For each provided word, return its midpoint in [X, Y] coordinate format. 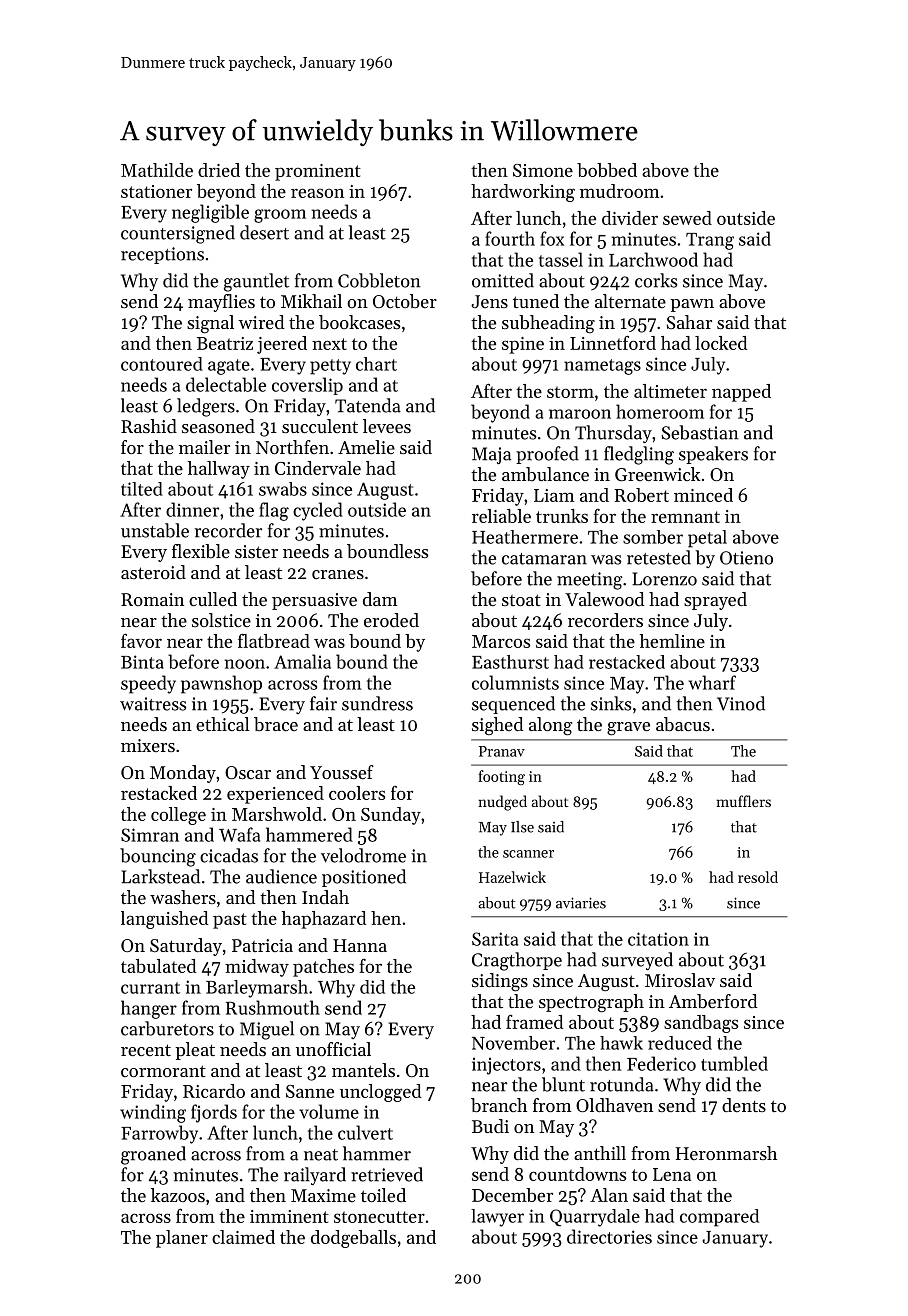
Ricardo [214, 1091]
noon [244, 664]
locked [721, 343]
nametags [602, 367]
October [405, 301]
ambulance [545, 474]
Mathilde [157, 170]
